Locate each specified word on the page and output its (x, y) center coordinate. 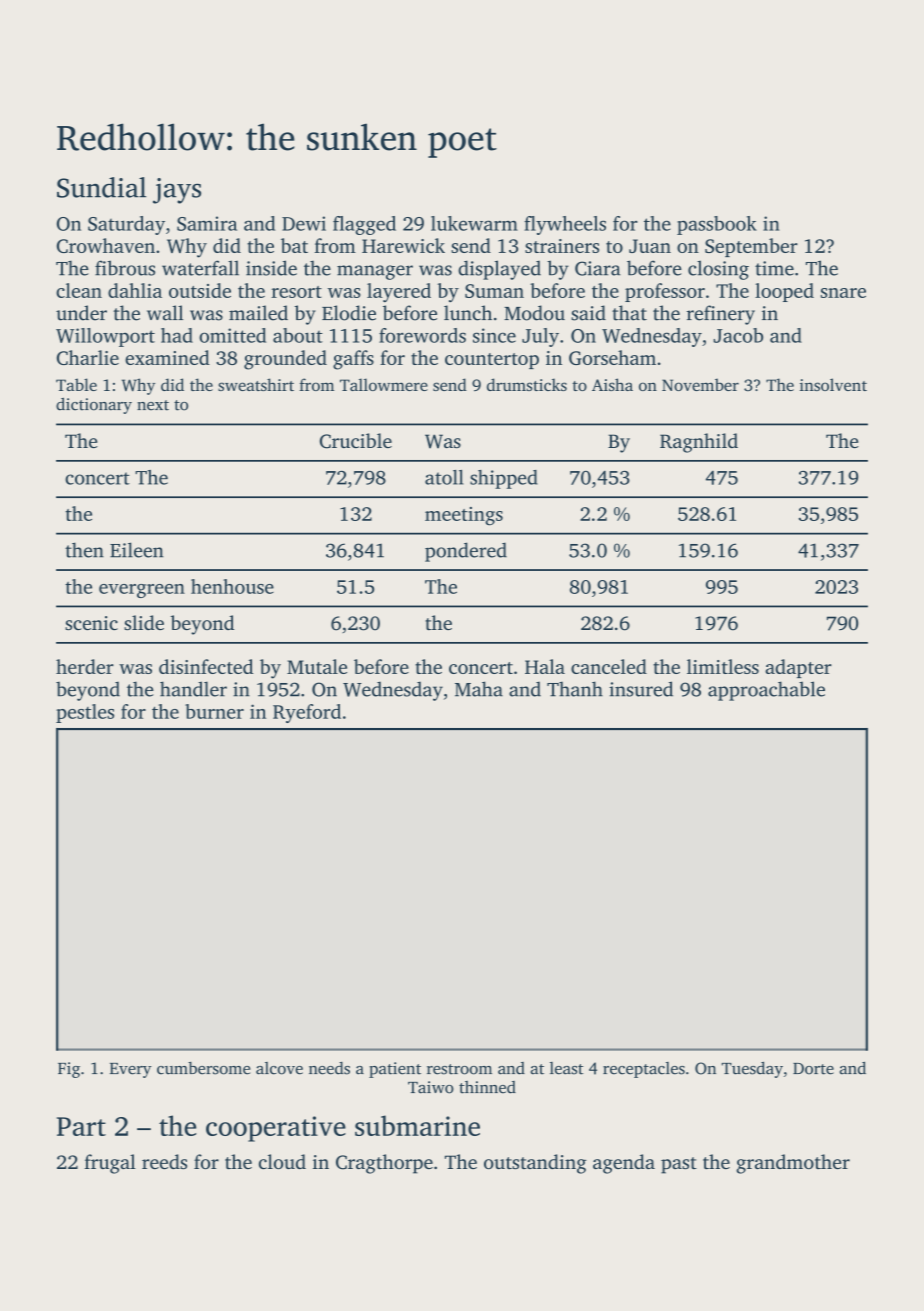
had (177, 335)
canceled (609, 666)
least (566, 1068)
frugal (110, 1164)
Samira (207, 223)
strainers (562, 246)
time (774, 268)
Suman (494, 291)
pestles (85, 713)
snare (843, 293)
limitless (723, 666)
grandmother (793, 1164)
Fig (69, 1070)
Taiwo (431, 1087)
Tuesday (752, 1069)
